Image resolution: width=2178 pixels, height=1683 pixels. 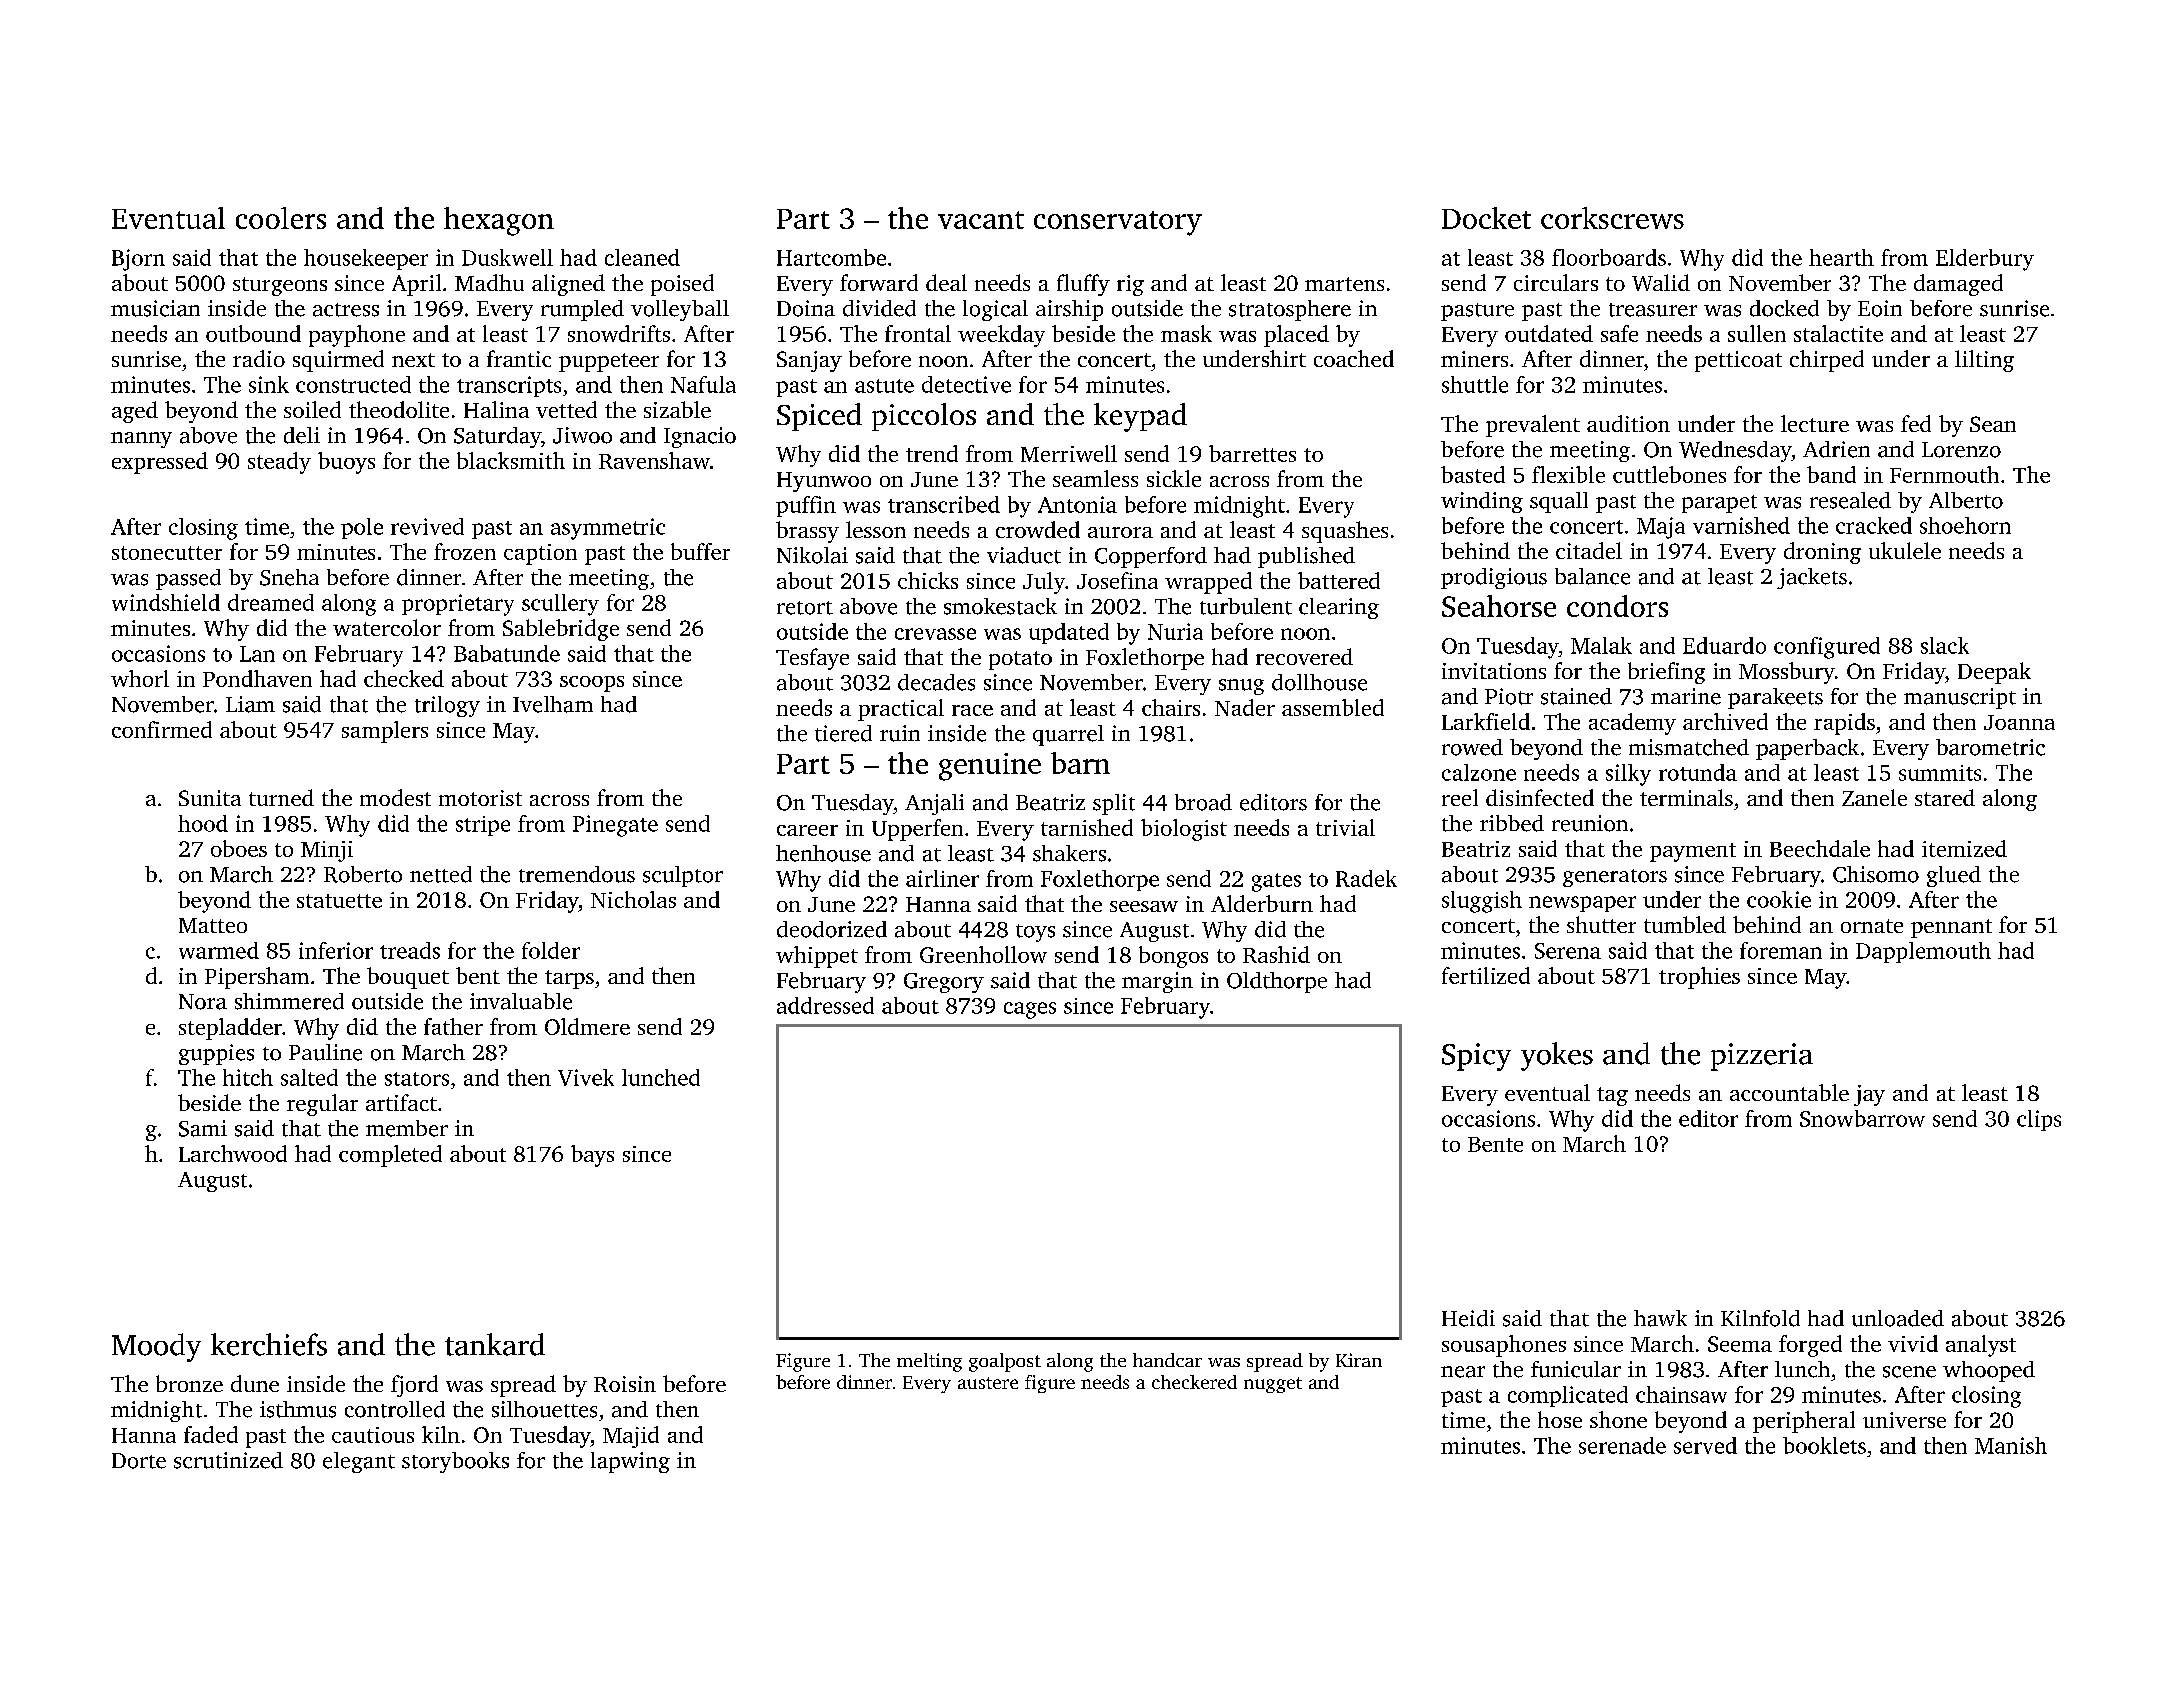 I want to click on Dorte, so click(x=139, y=1461).
